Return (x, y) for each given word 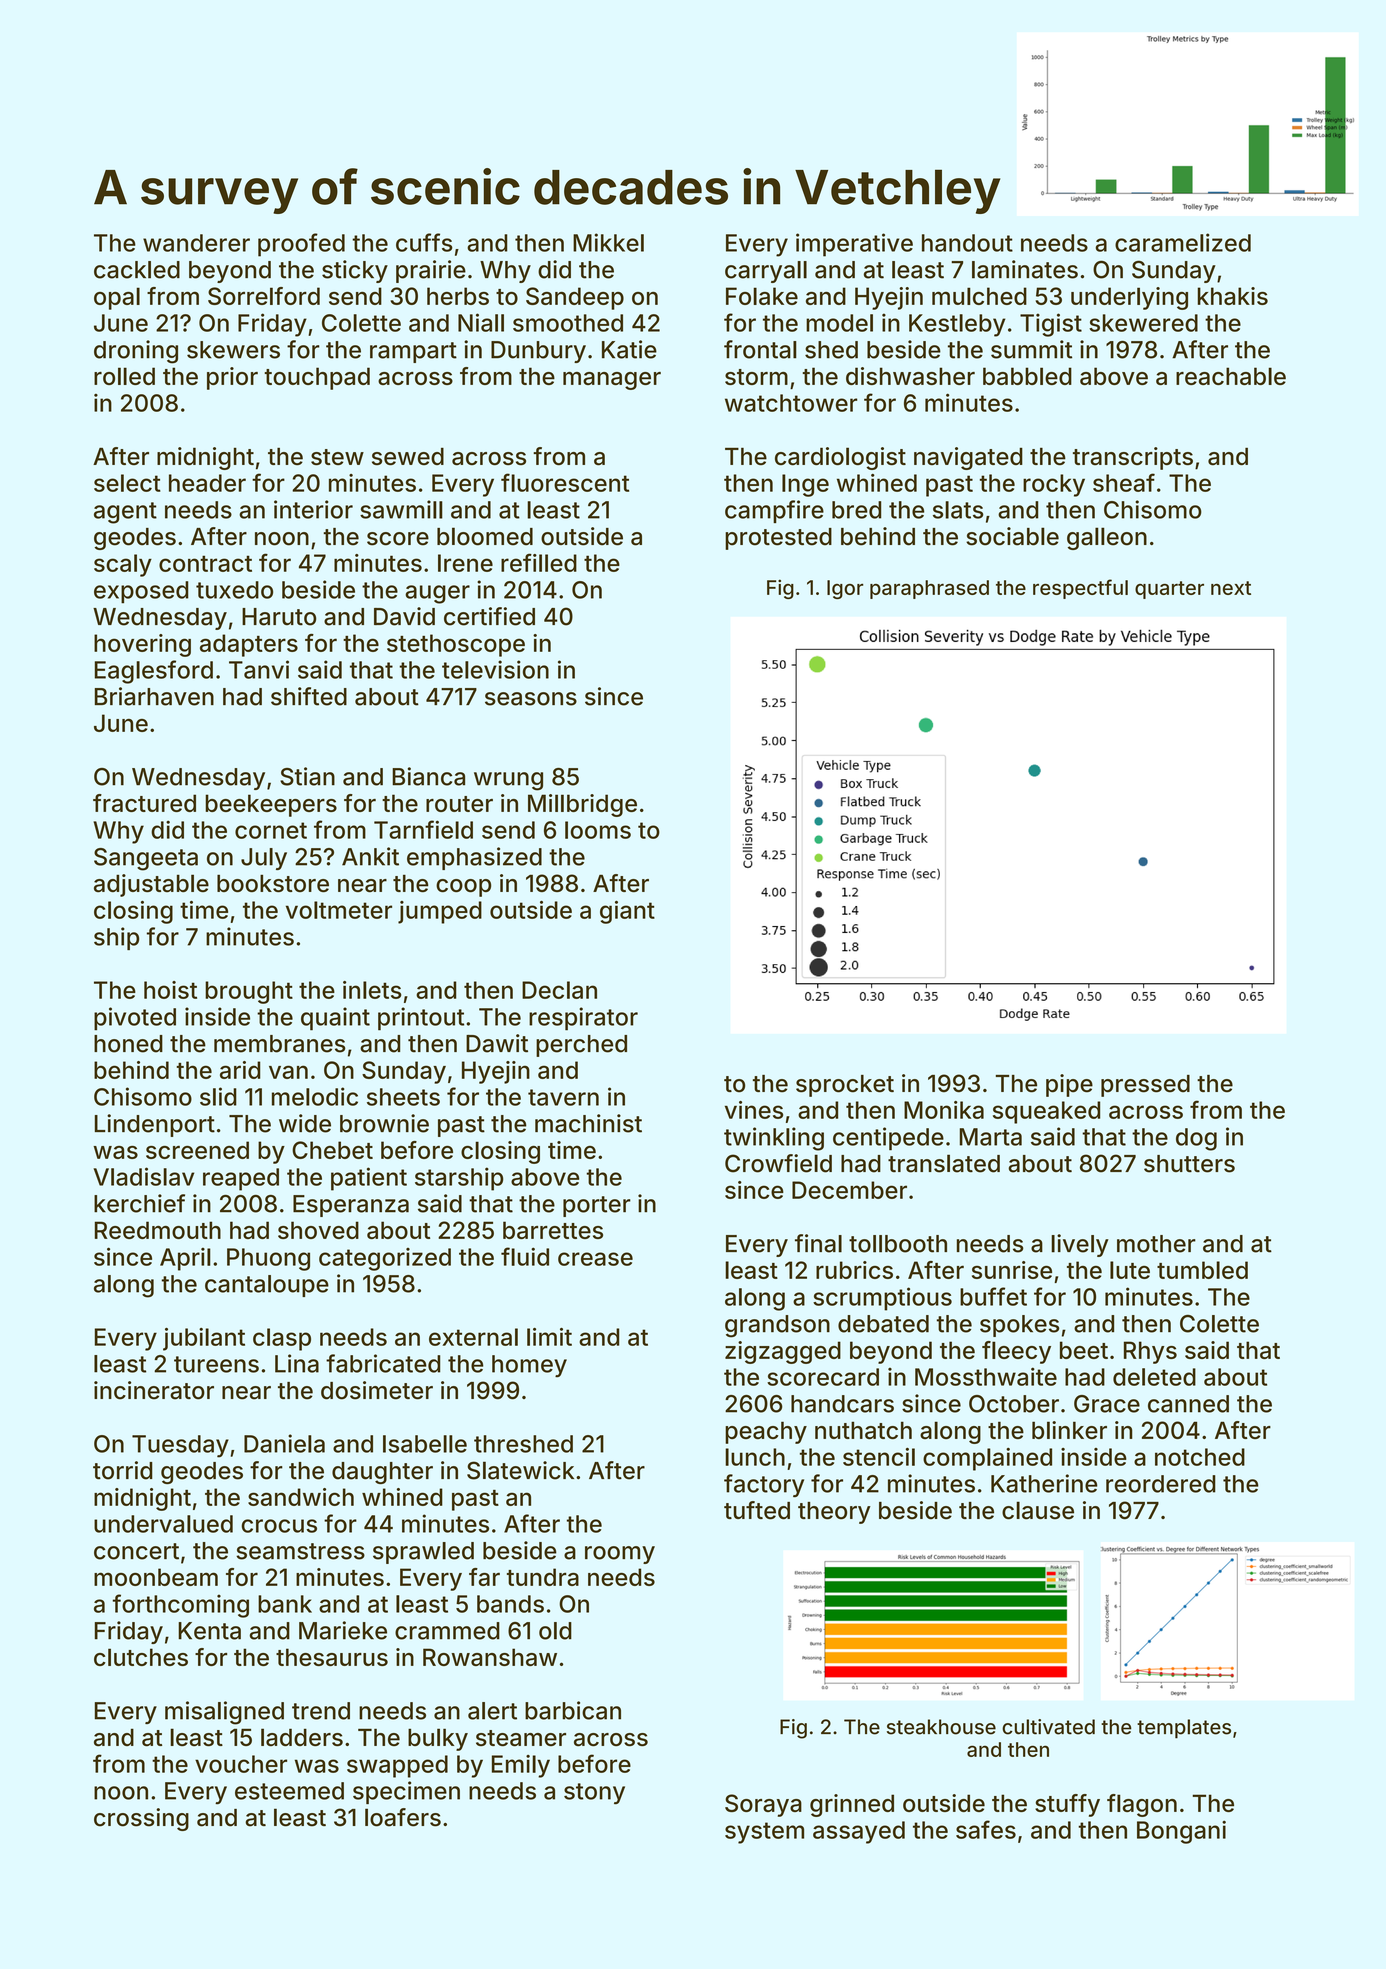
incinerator (154, 1390)
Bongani (1181, 1832)
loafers (403, 1817)
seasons (531, 699)
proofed (301, 245)
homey (529, 1366)
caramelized (1183, 242)
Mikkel (608, 242)
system (764, 1833)
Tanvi (259, 669)
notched (1200, 1457)
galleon (1107, 538)
